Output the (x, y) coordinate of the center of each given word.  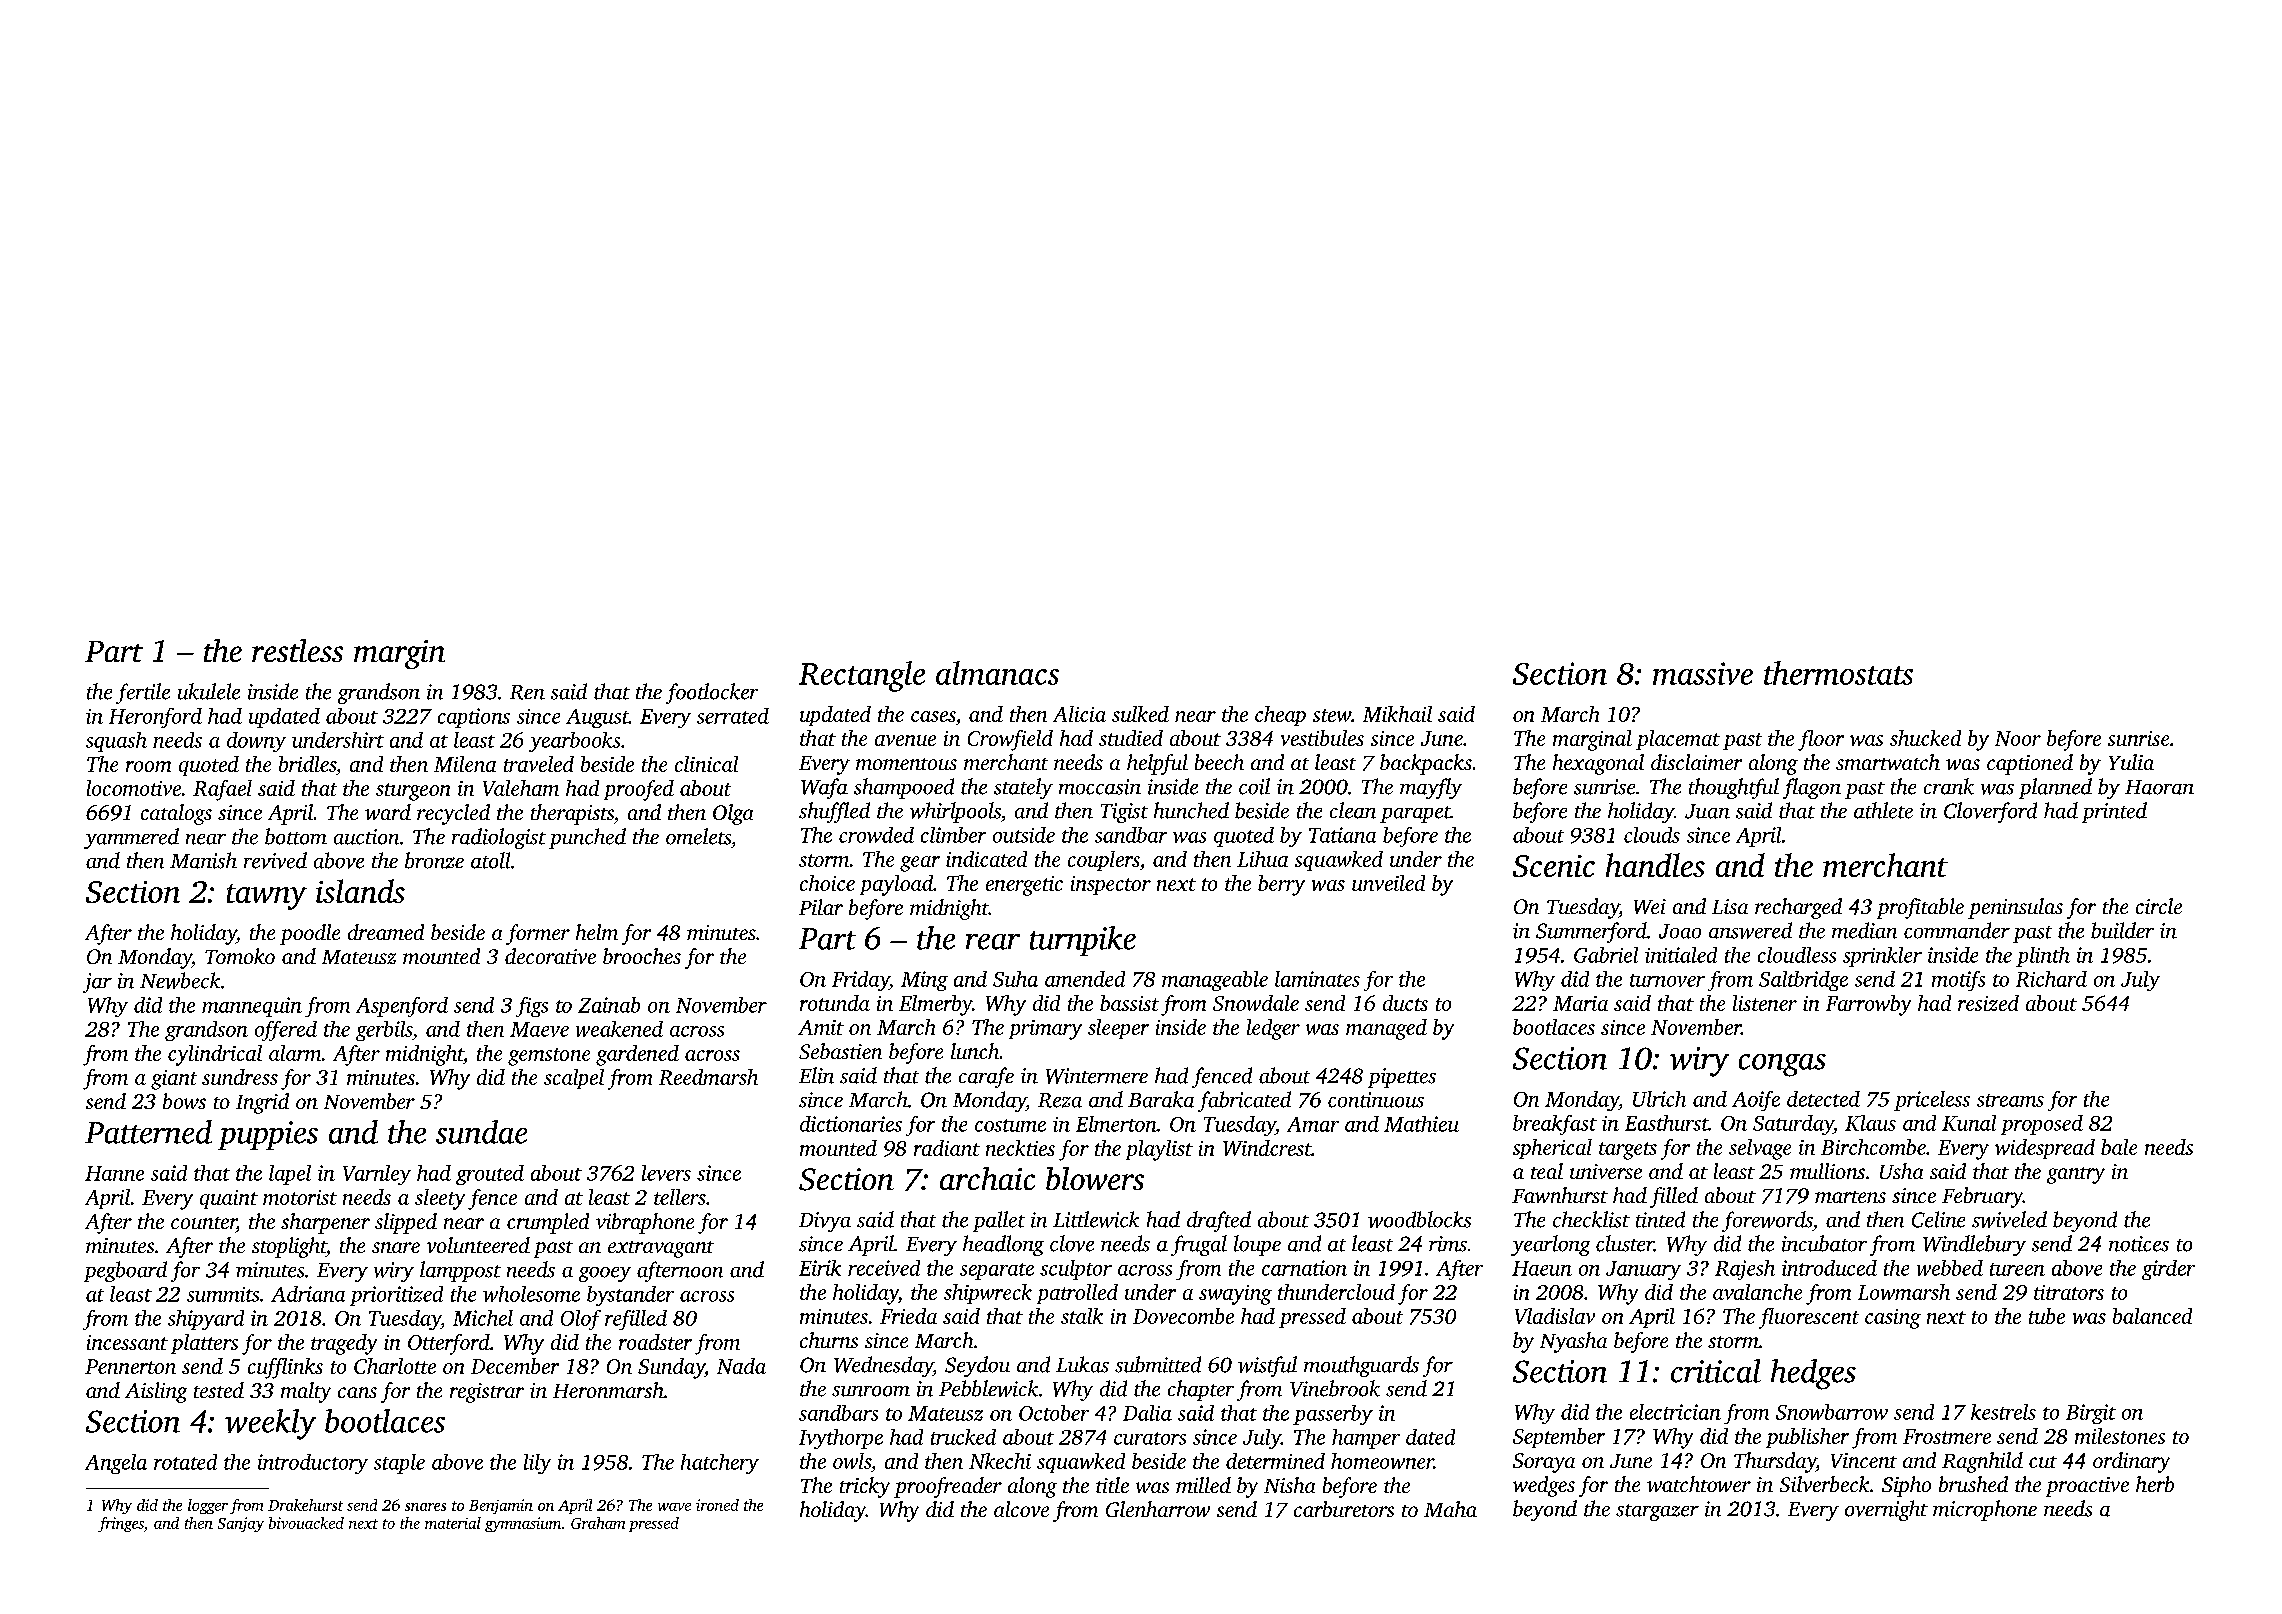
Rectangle (862, 676)
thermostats (1838, 673)
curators (1150, 1438)
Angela (116, 1464)
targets (1628, 1151)
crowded (876, 835)
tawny (267, 897)
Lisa (1730, 906)
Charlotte (395, 1366)
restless (297, 650)
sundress (240, 1077)
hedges (1813, 1374)
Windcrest (1267, 1148)
